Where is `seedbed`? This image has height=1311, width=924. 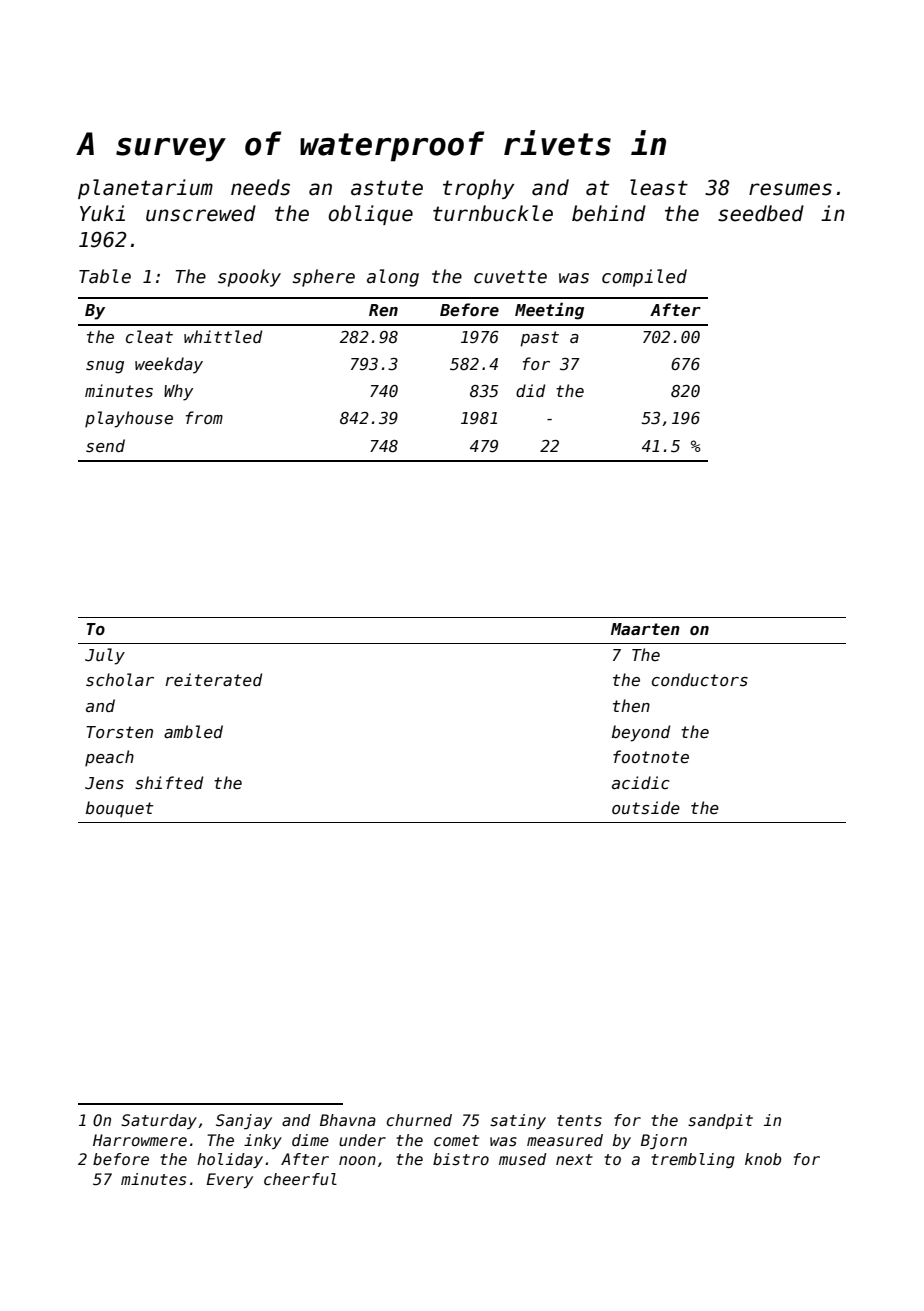
seedbed is located at coordinates (761, 213).
